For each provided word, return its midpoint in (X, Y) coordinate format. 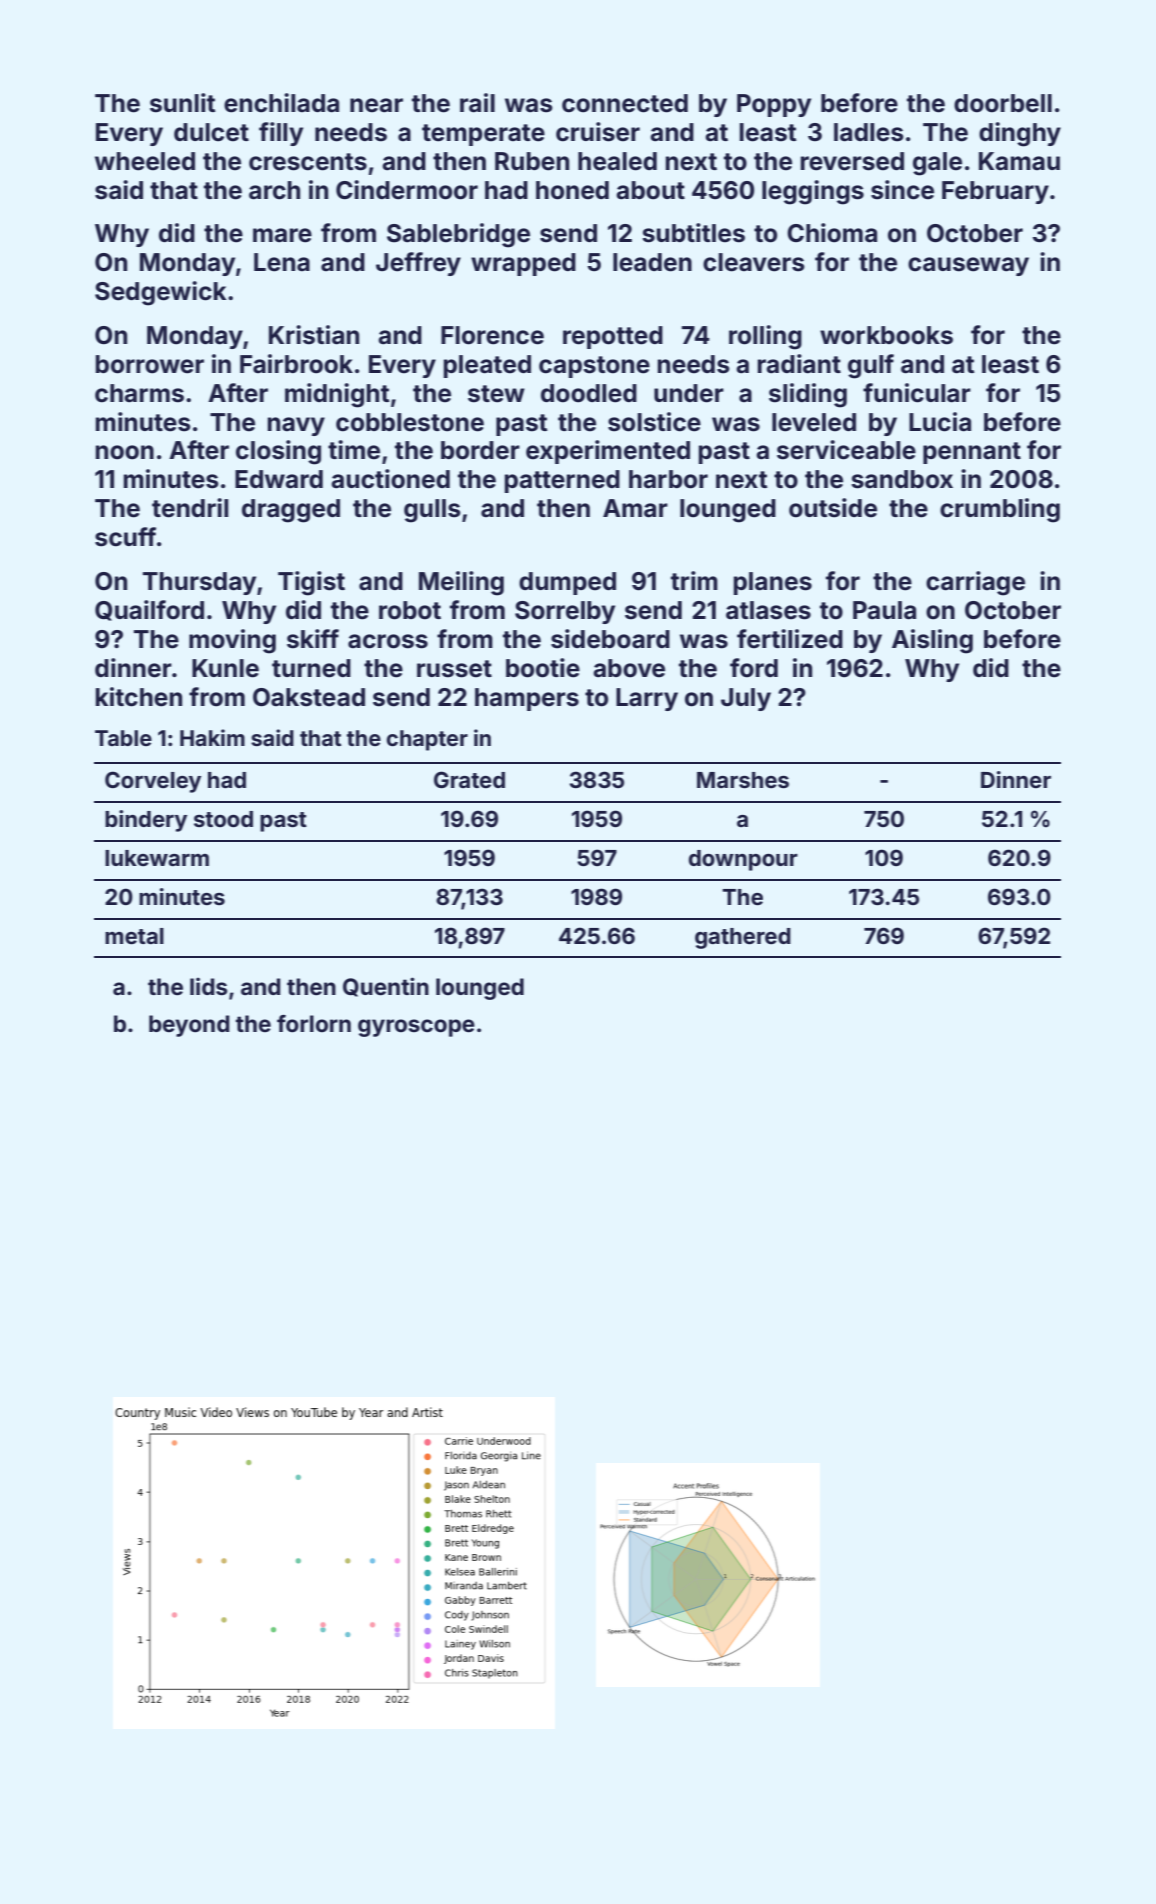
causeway (968, 266)
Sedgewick (160, 293)
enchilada (281, 103)
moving (232, 641)
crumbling (1000, 510)
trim (694, 580)
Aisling (932, 641)
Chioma (832, 233)
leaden (652, 262)
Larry (647, 699)
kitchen (139, 697)
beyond (189, 1026)
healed (617, 161)
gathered (743, 938)
